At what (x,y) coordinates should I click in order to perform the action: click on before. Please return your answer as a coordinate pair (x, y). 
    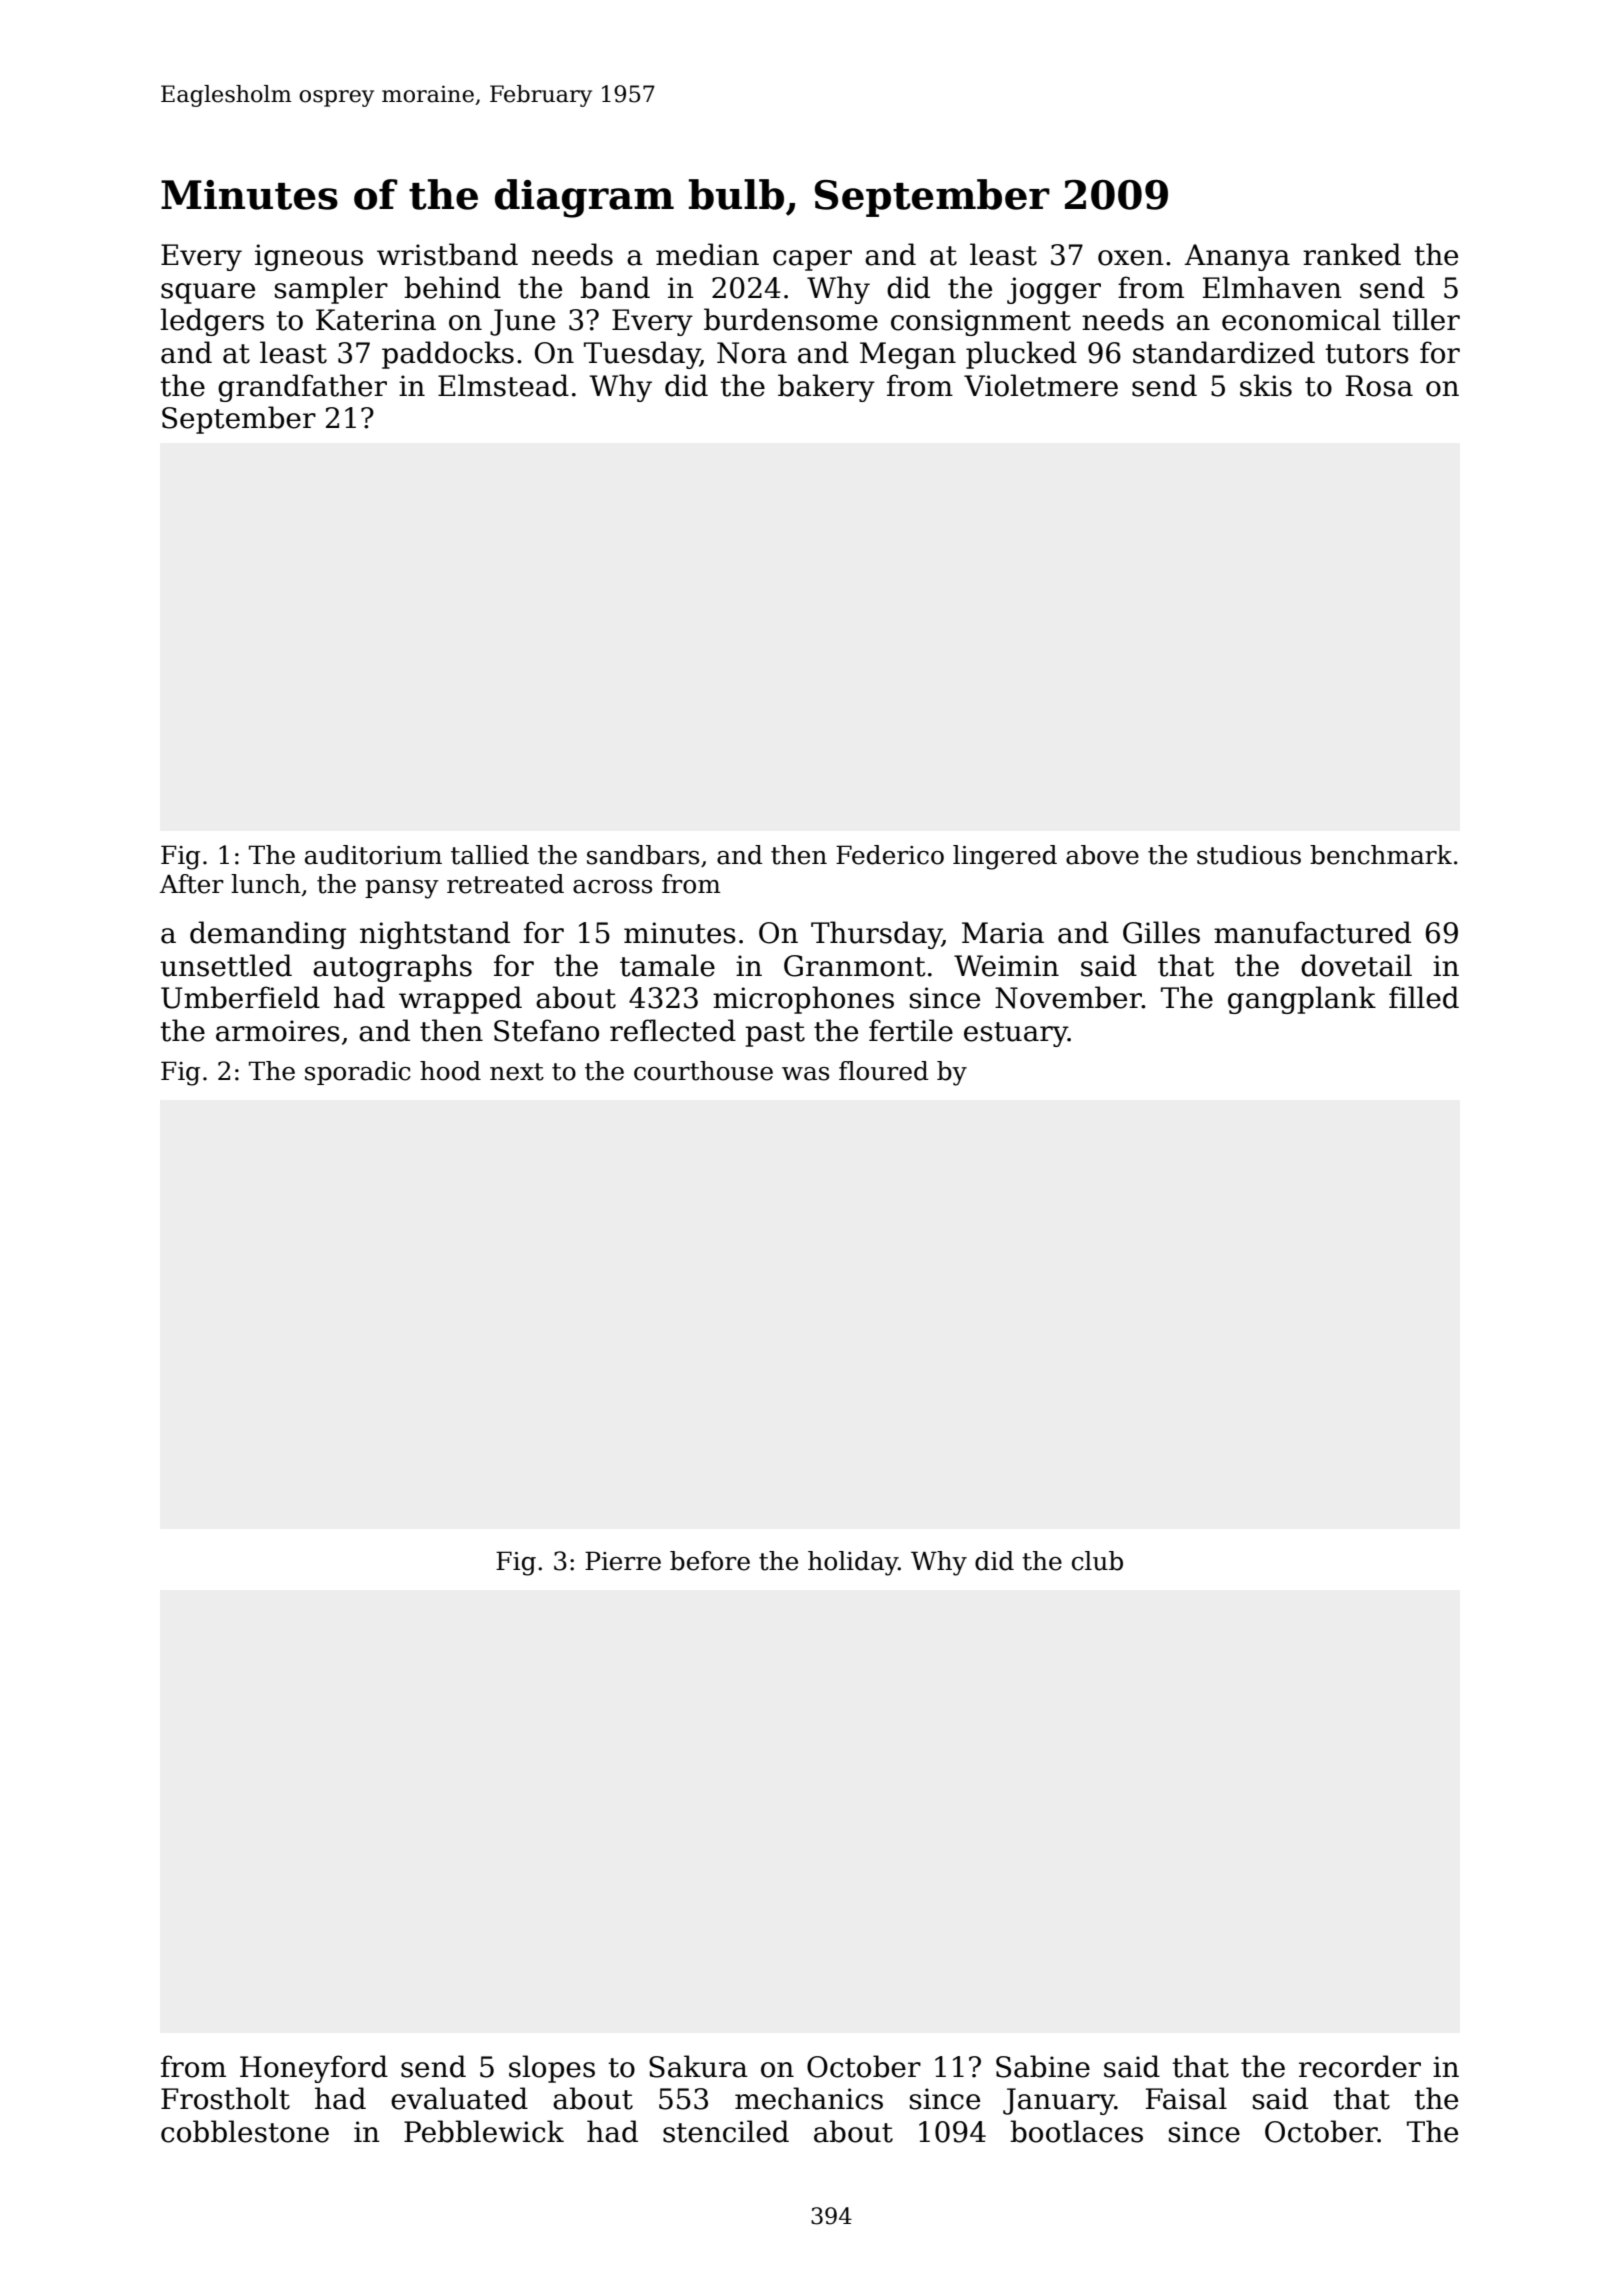
    Looking at the image, I should click on (710, 1561).
